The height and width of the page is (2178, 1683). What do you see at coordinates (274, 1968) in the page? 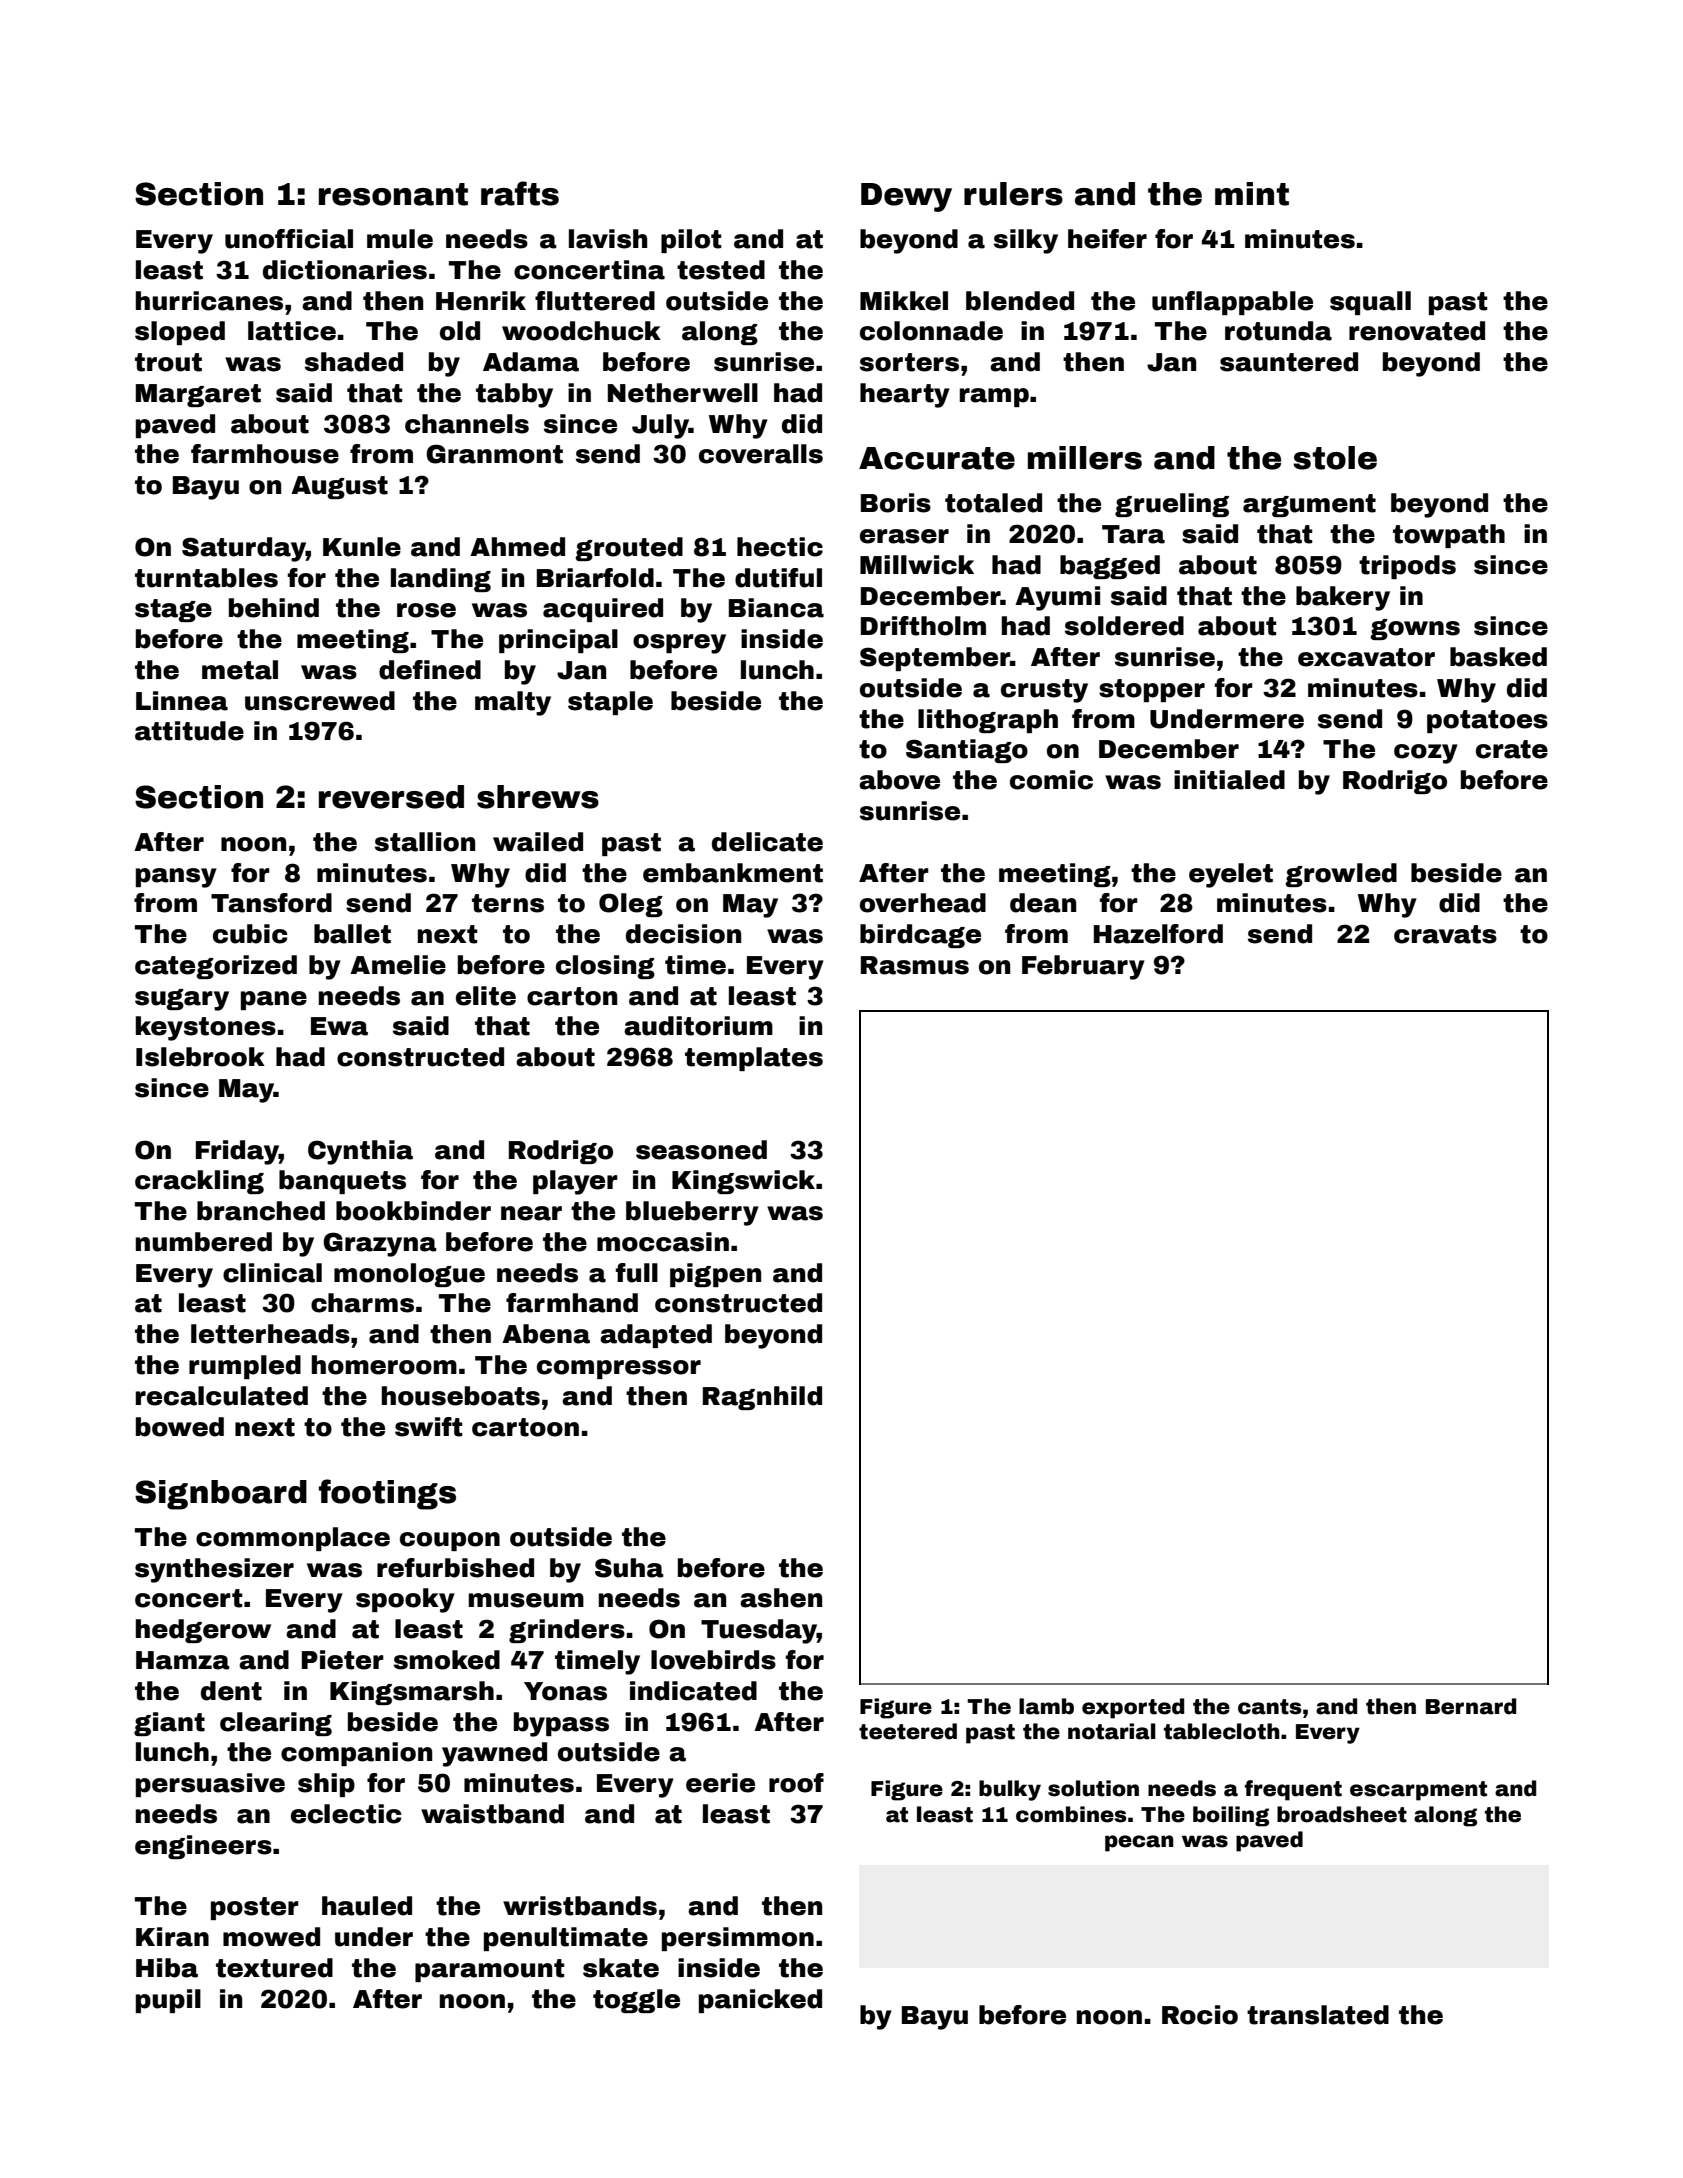
I see `textured` at bounding box center [274, 1968].
